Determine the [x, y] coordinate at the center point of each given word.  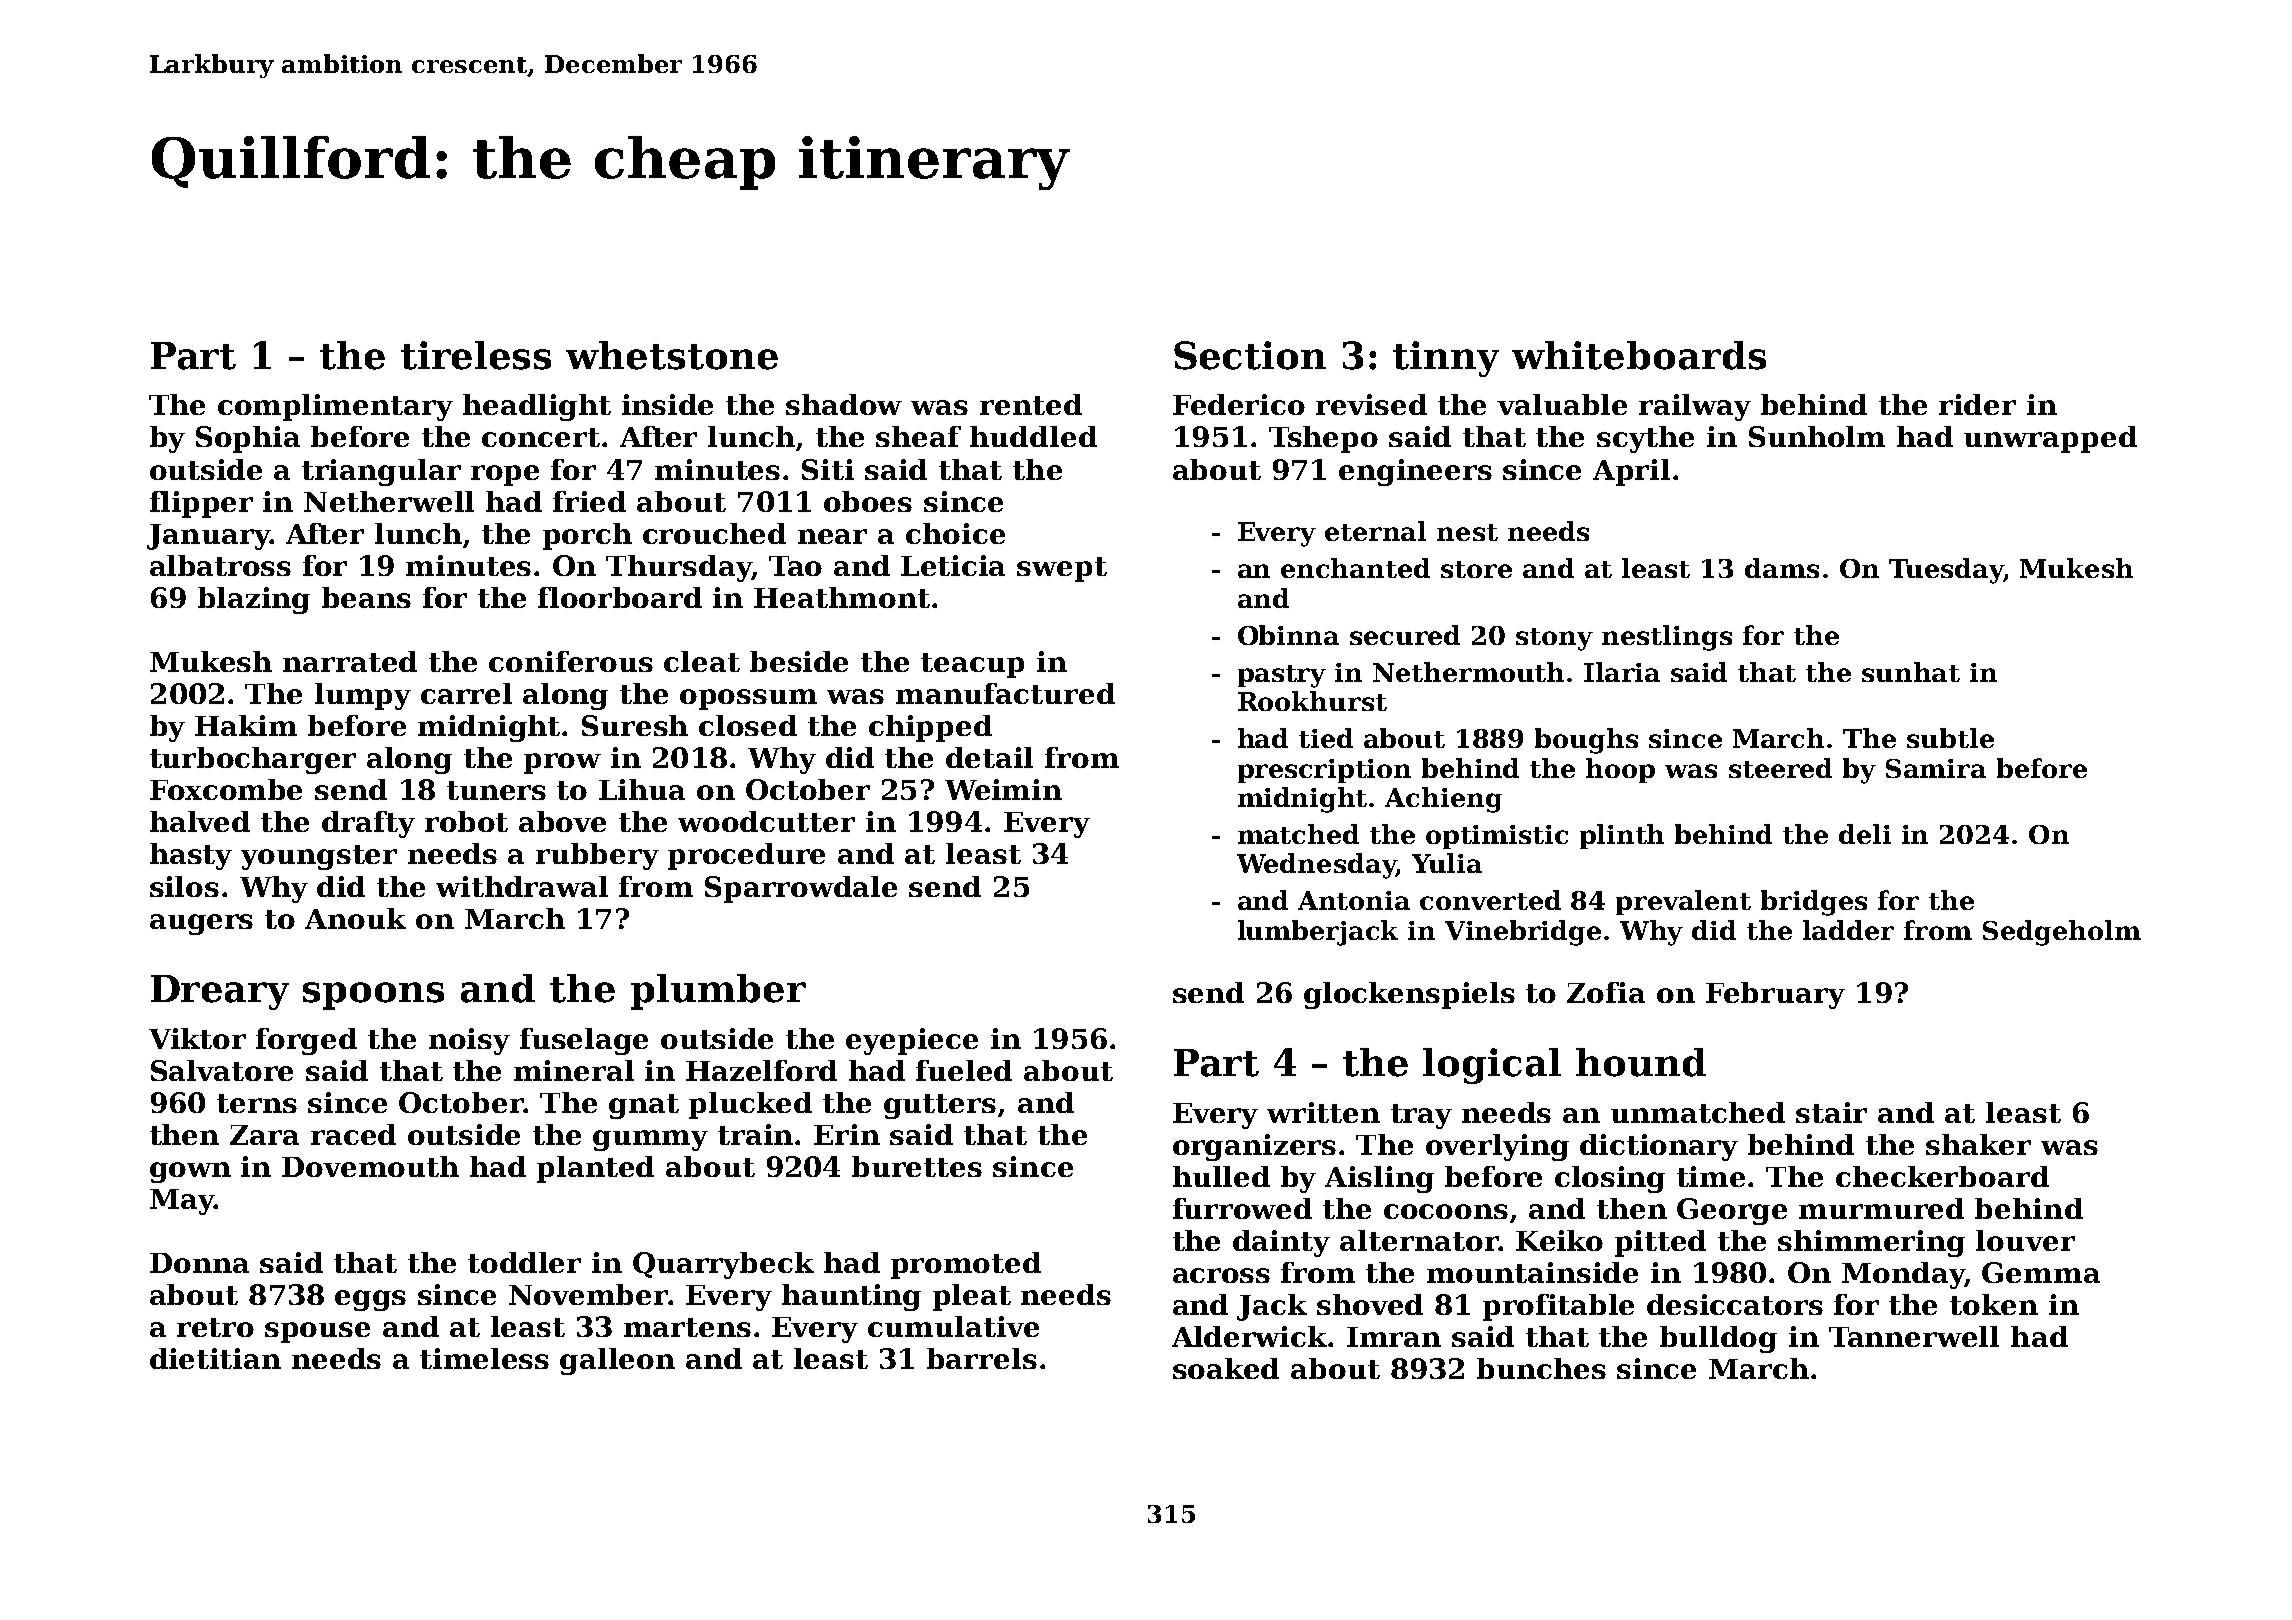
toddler [524, 1262]
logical [1492, 1066]
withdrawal [522, 886]
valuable [1562, 404]
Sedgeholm [2062, 933]
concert [541, 437]
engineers [1415, 472]
